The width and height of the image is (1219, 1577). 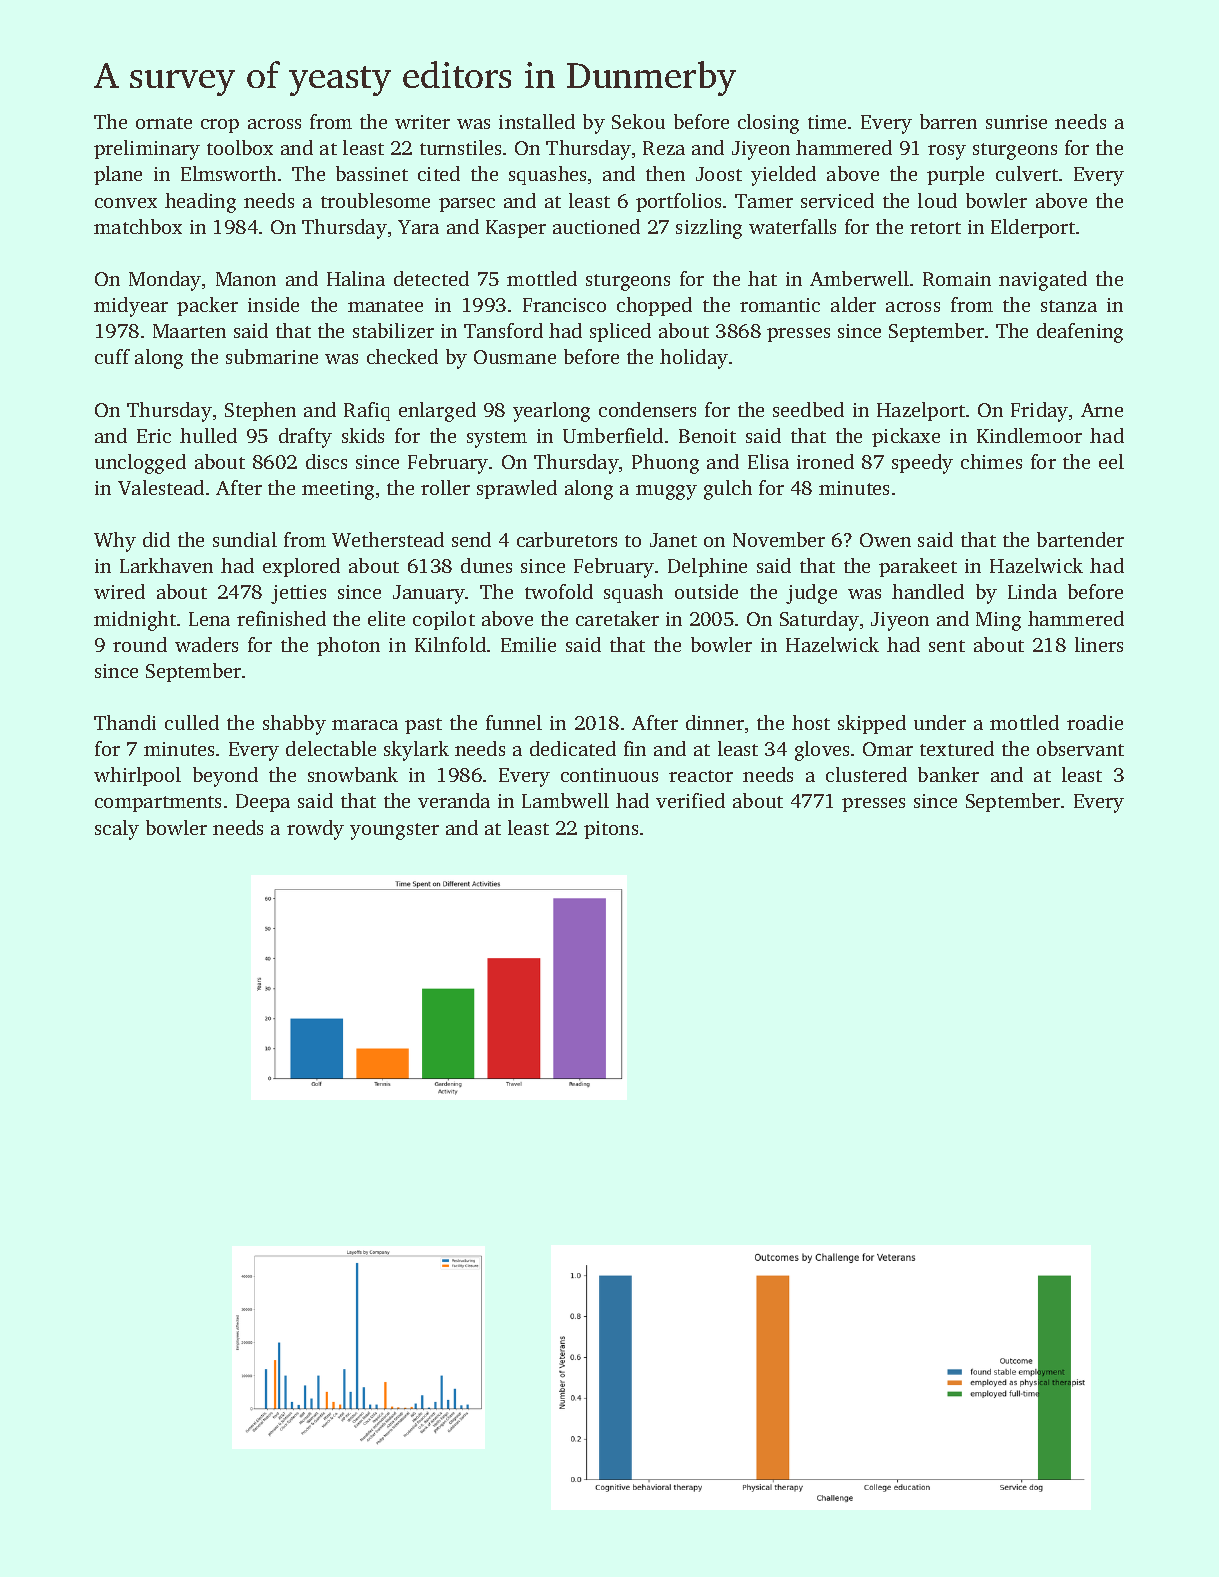 I want to click on rowdy, so click(x=315, y=830).
